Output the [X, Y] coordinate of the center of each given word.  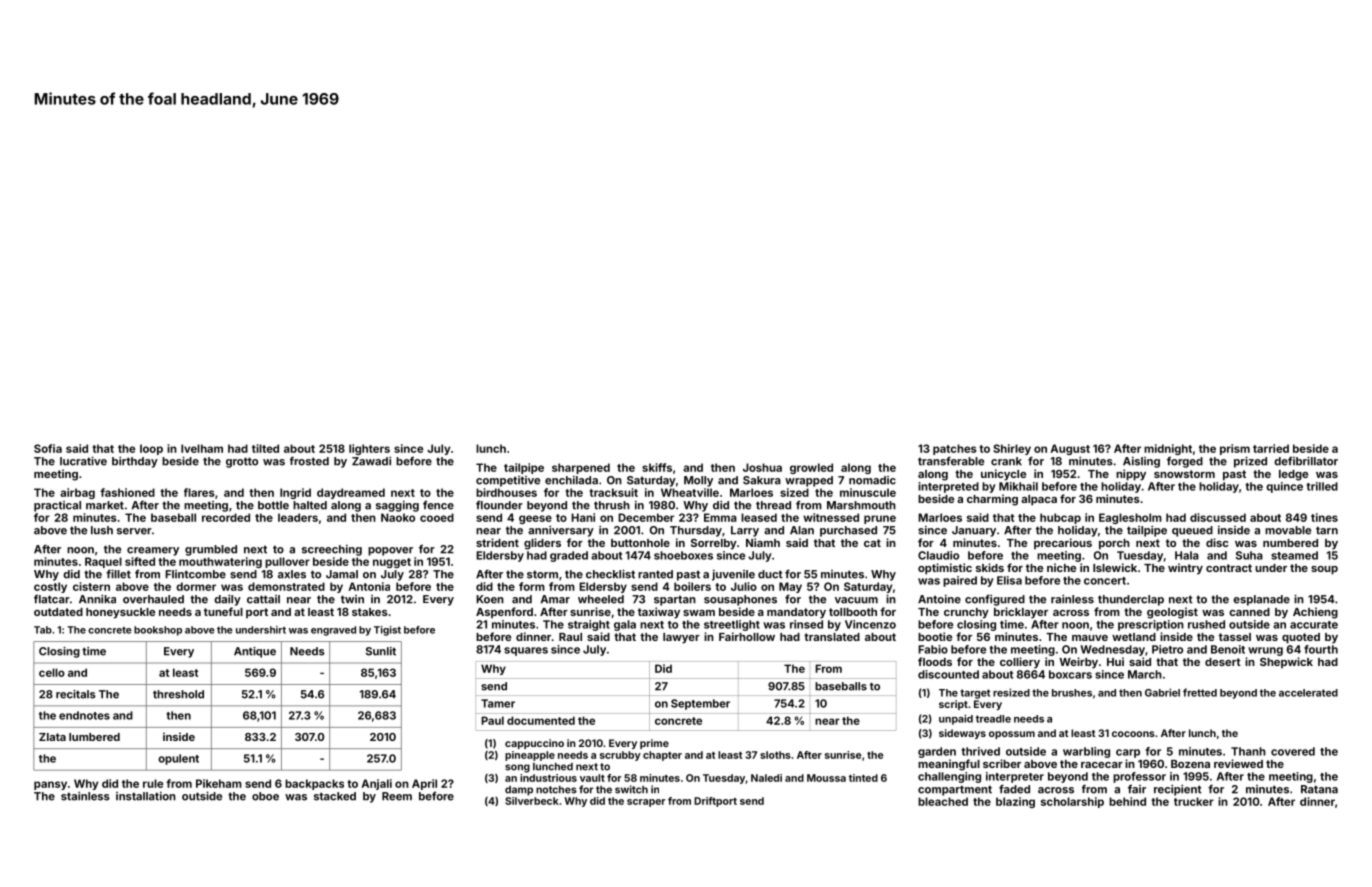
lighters [369, 449]
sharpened [581, 468]
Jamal [342, 574]
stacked [335, 796]
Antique [255, 652]
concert [1105, 581]
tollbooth [853, 612]
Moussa [826, 778]
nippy [1131, 475]
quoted [1301, 638]
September [700, 704]
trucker [1194, 801]
